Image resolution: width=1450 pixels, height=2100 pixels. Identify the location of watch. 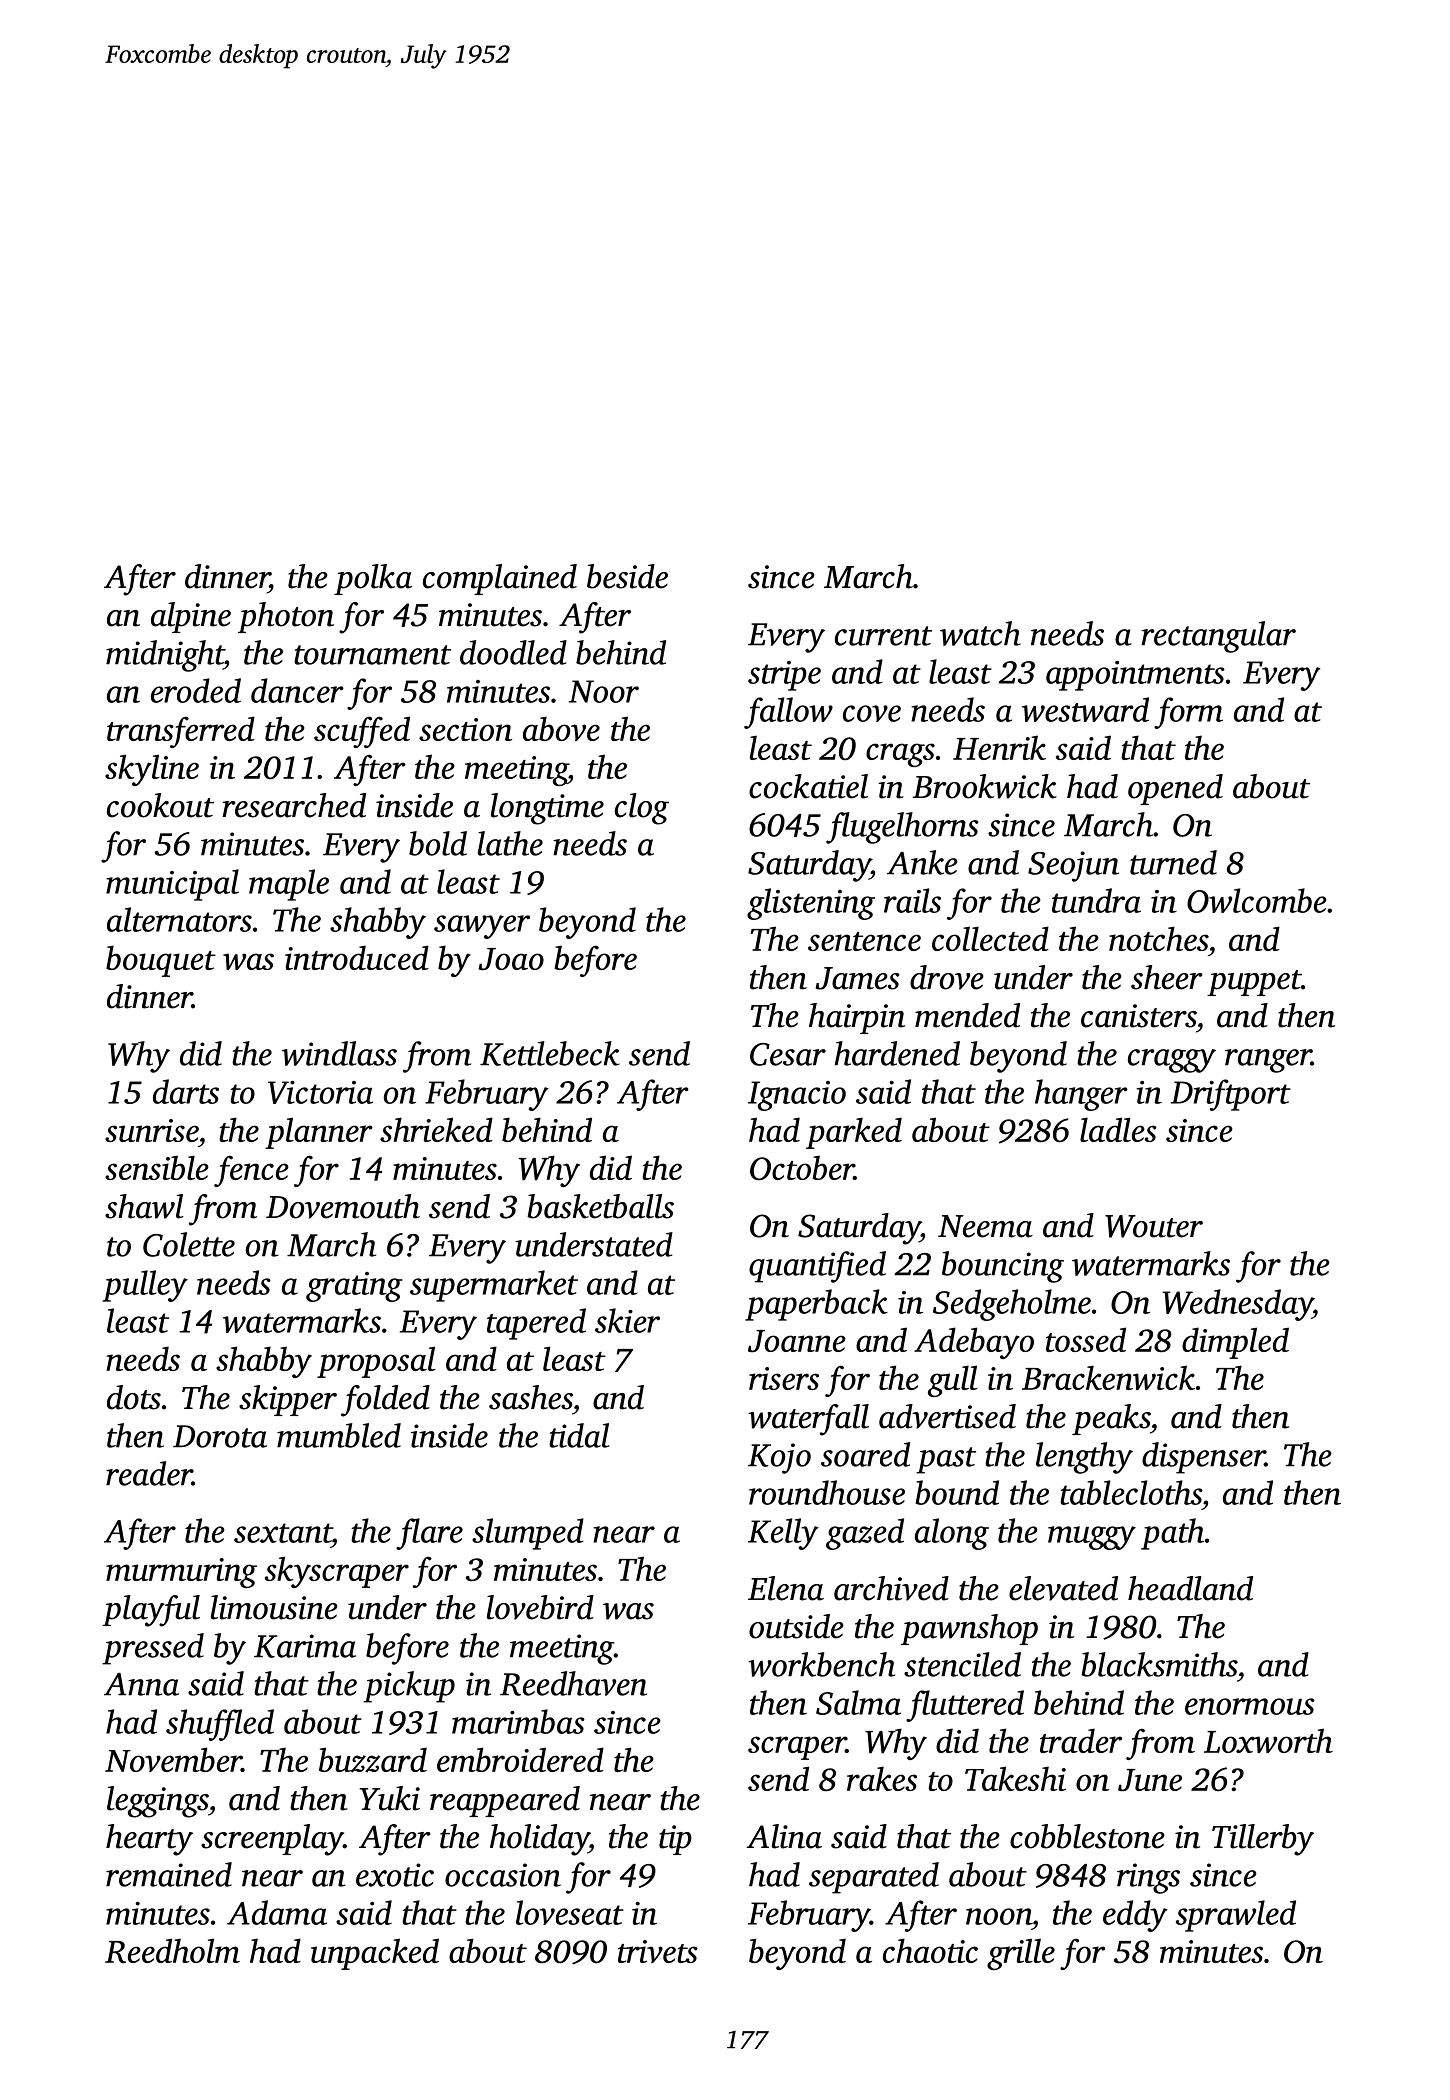
(980, 633).
